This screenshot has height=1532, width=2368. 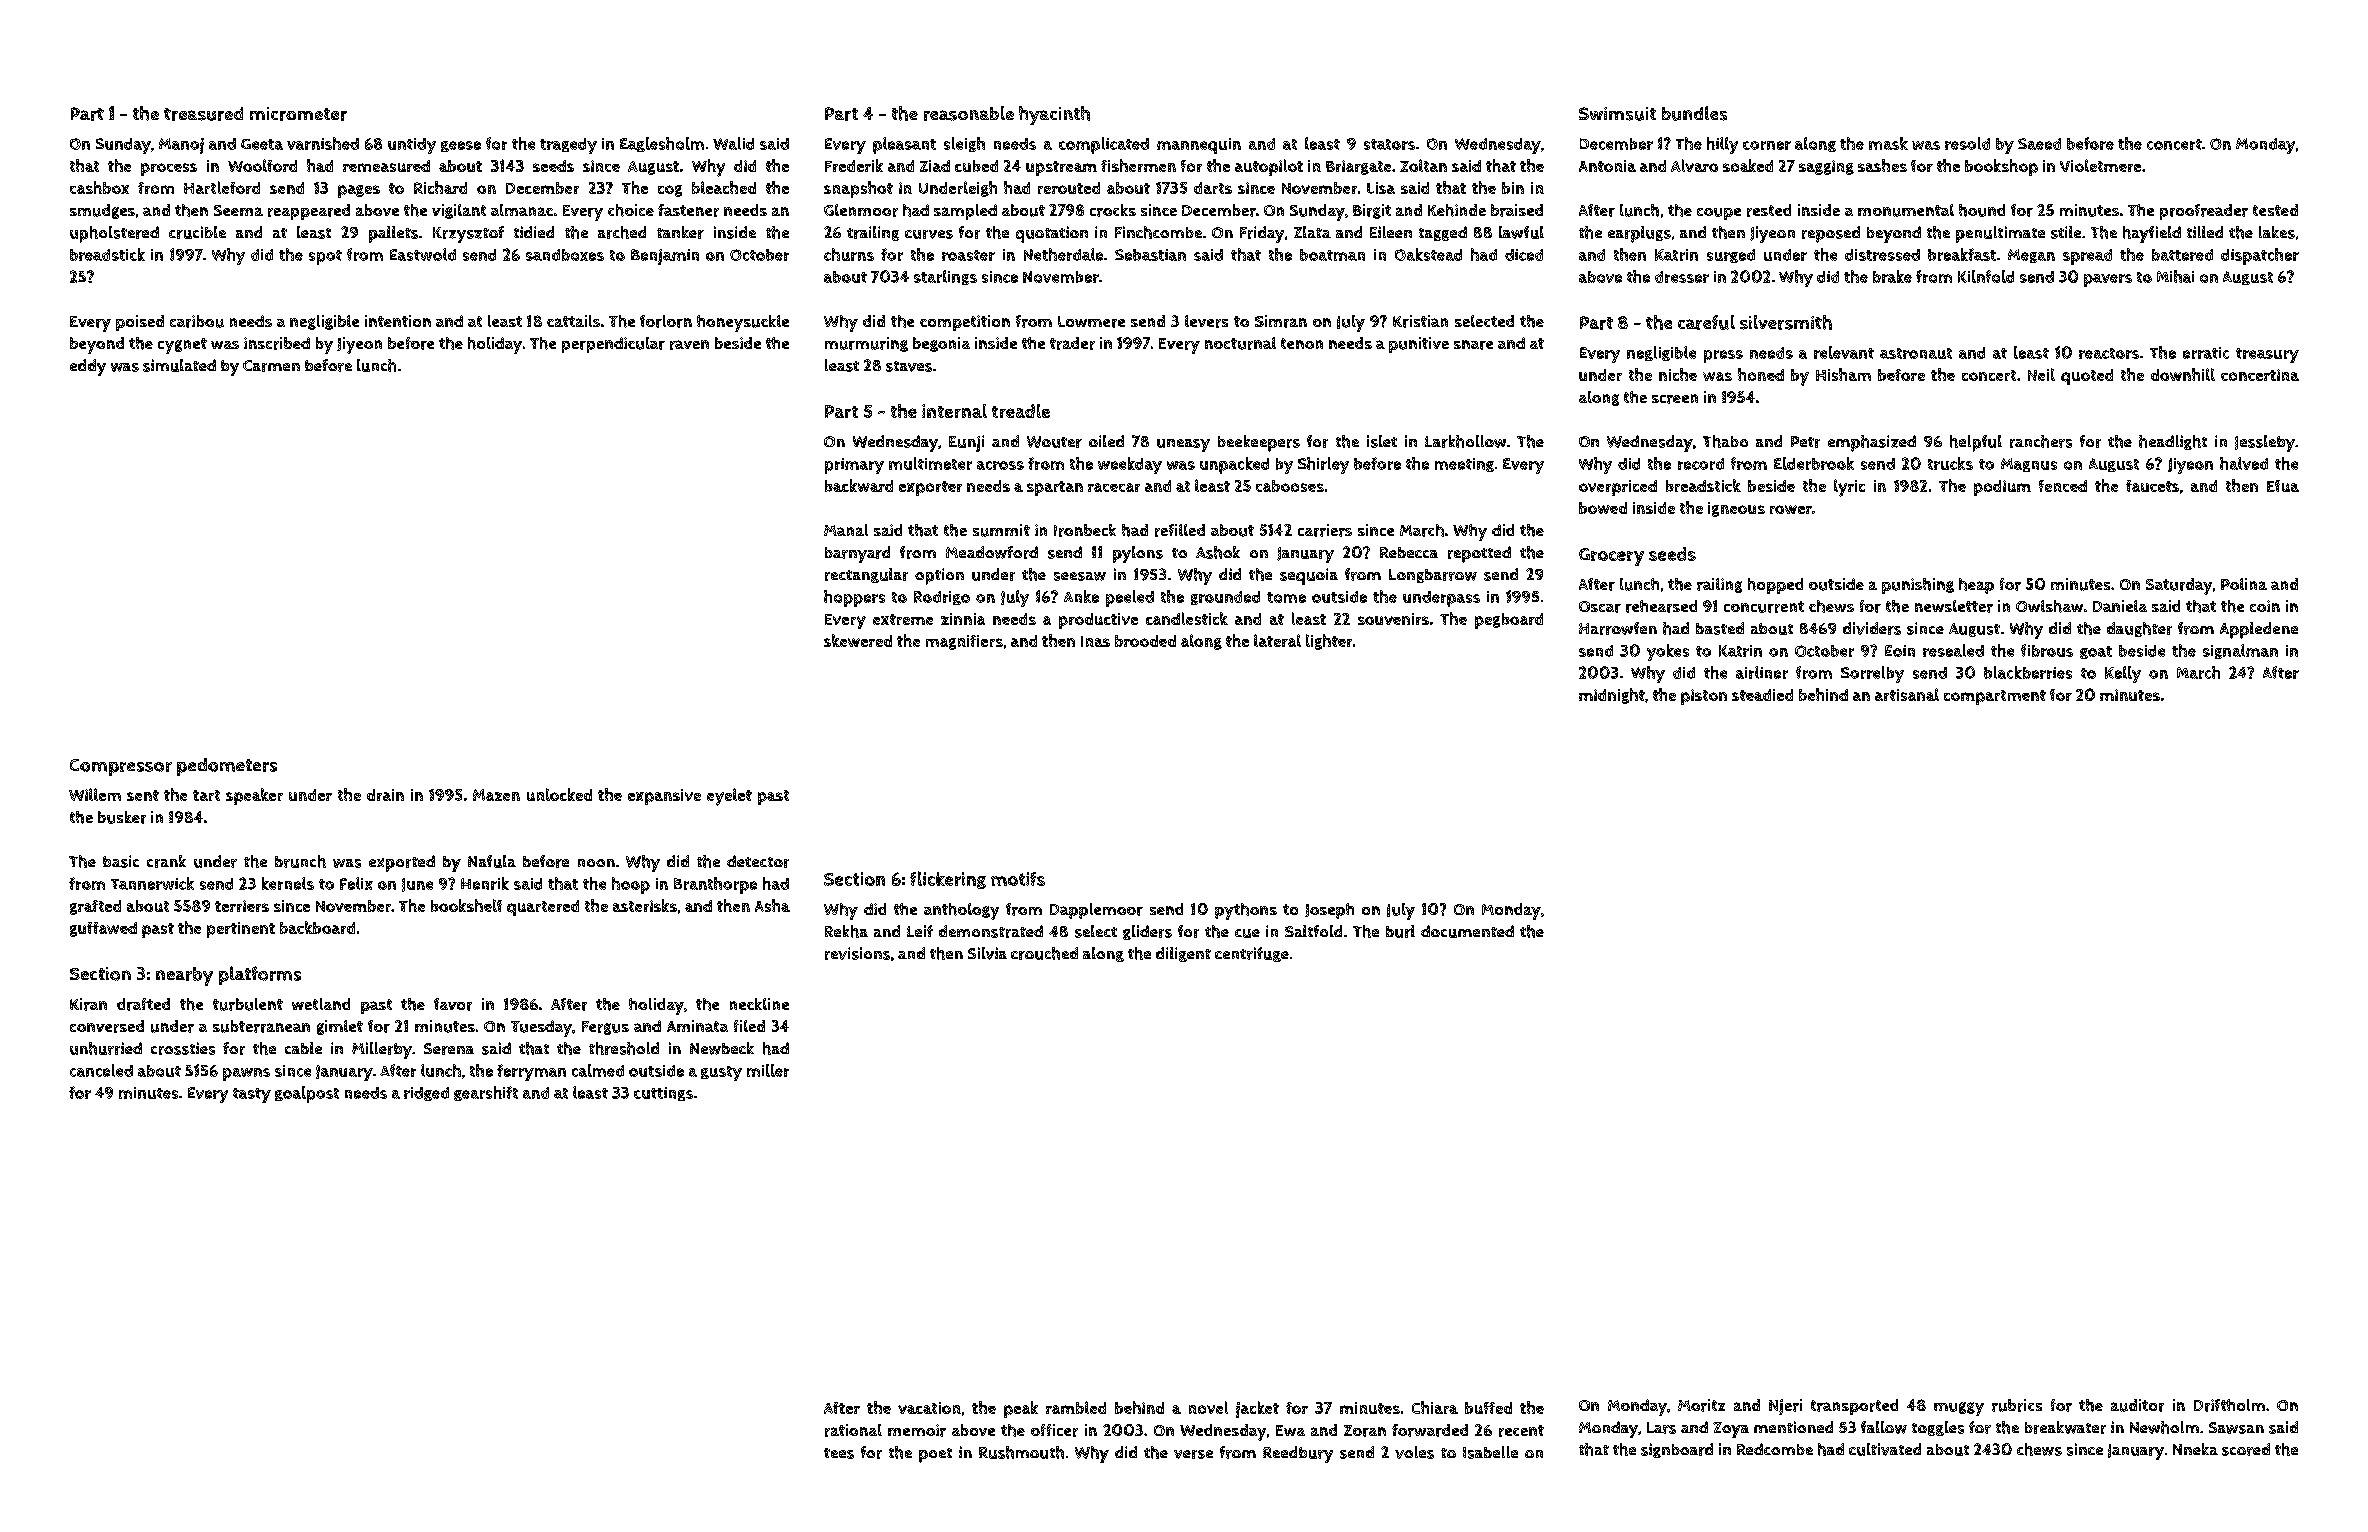 I want to click on grafted, so click(x=95, y=907).
